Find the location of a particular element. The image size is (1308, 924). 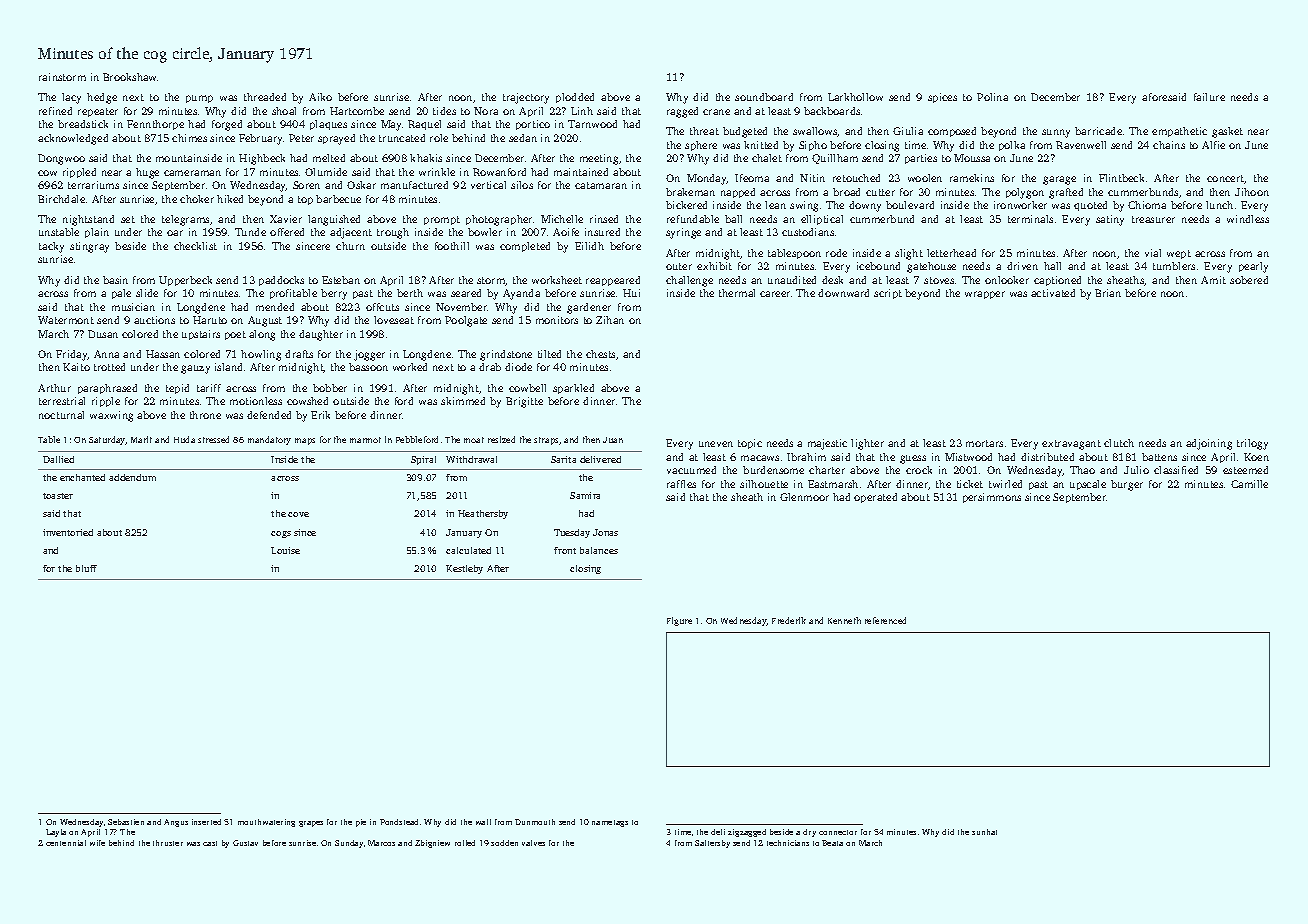

Sunday is located at coordinates (349, 844).
